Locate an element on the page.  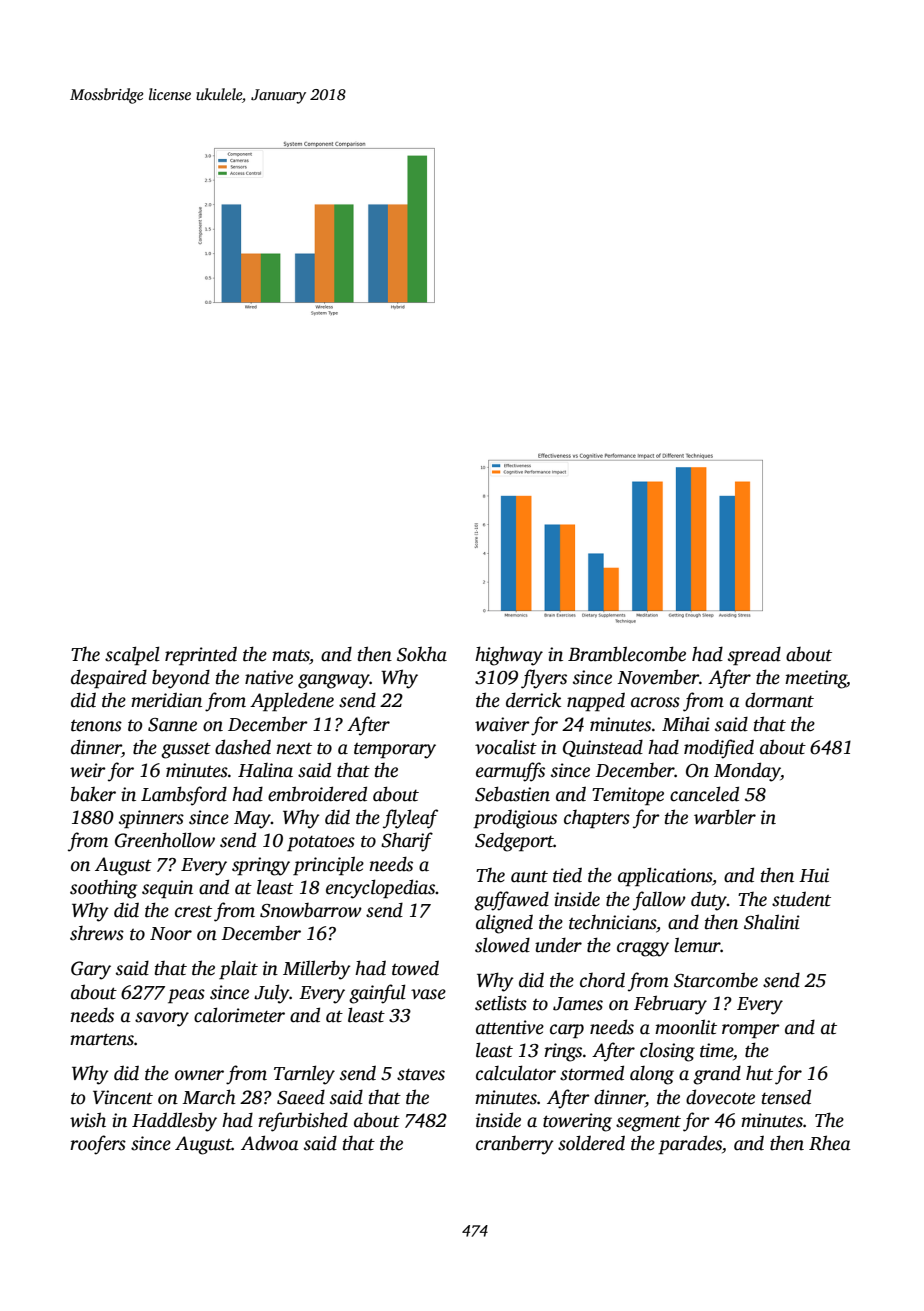
owner is located at coordinates (199, 1075).
